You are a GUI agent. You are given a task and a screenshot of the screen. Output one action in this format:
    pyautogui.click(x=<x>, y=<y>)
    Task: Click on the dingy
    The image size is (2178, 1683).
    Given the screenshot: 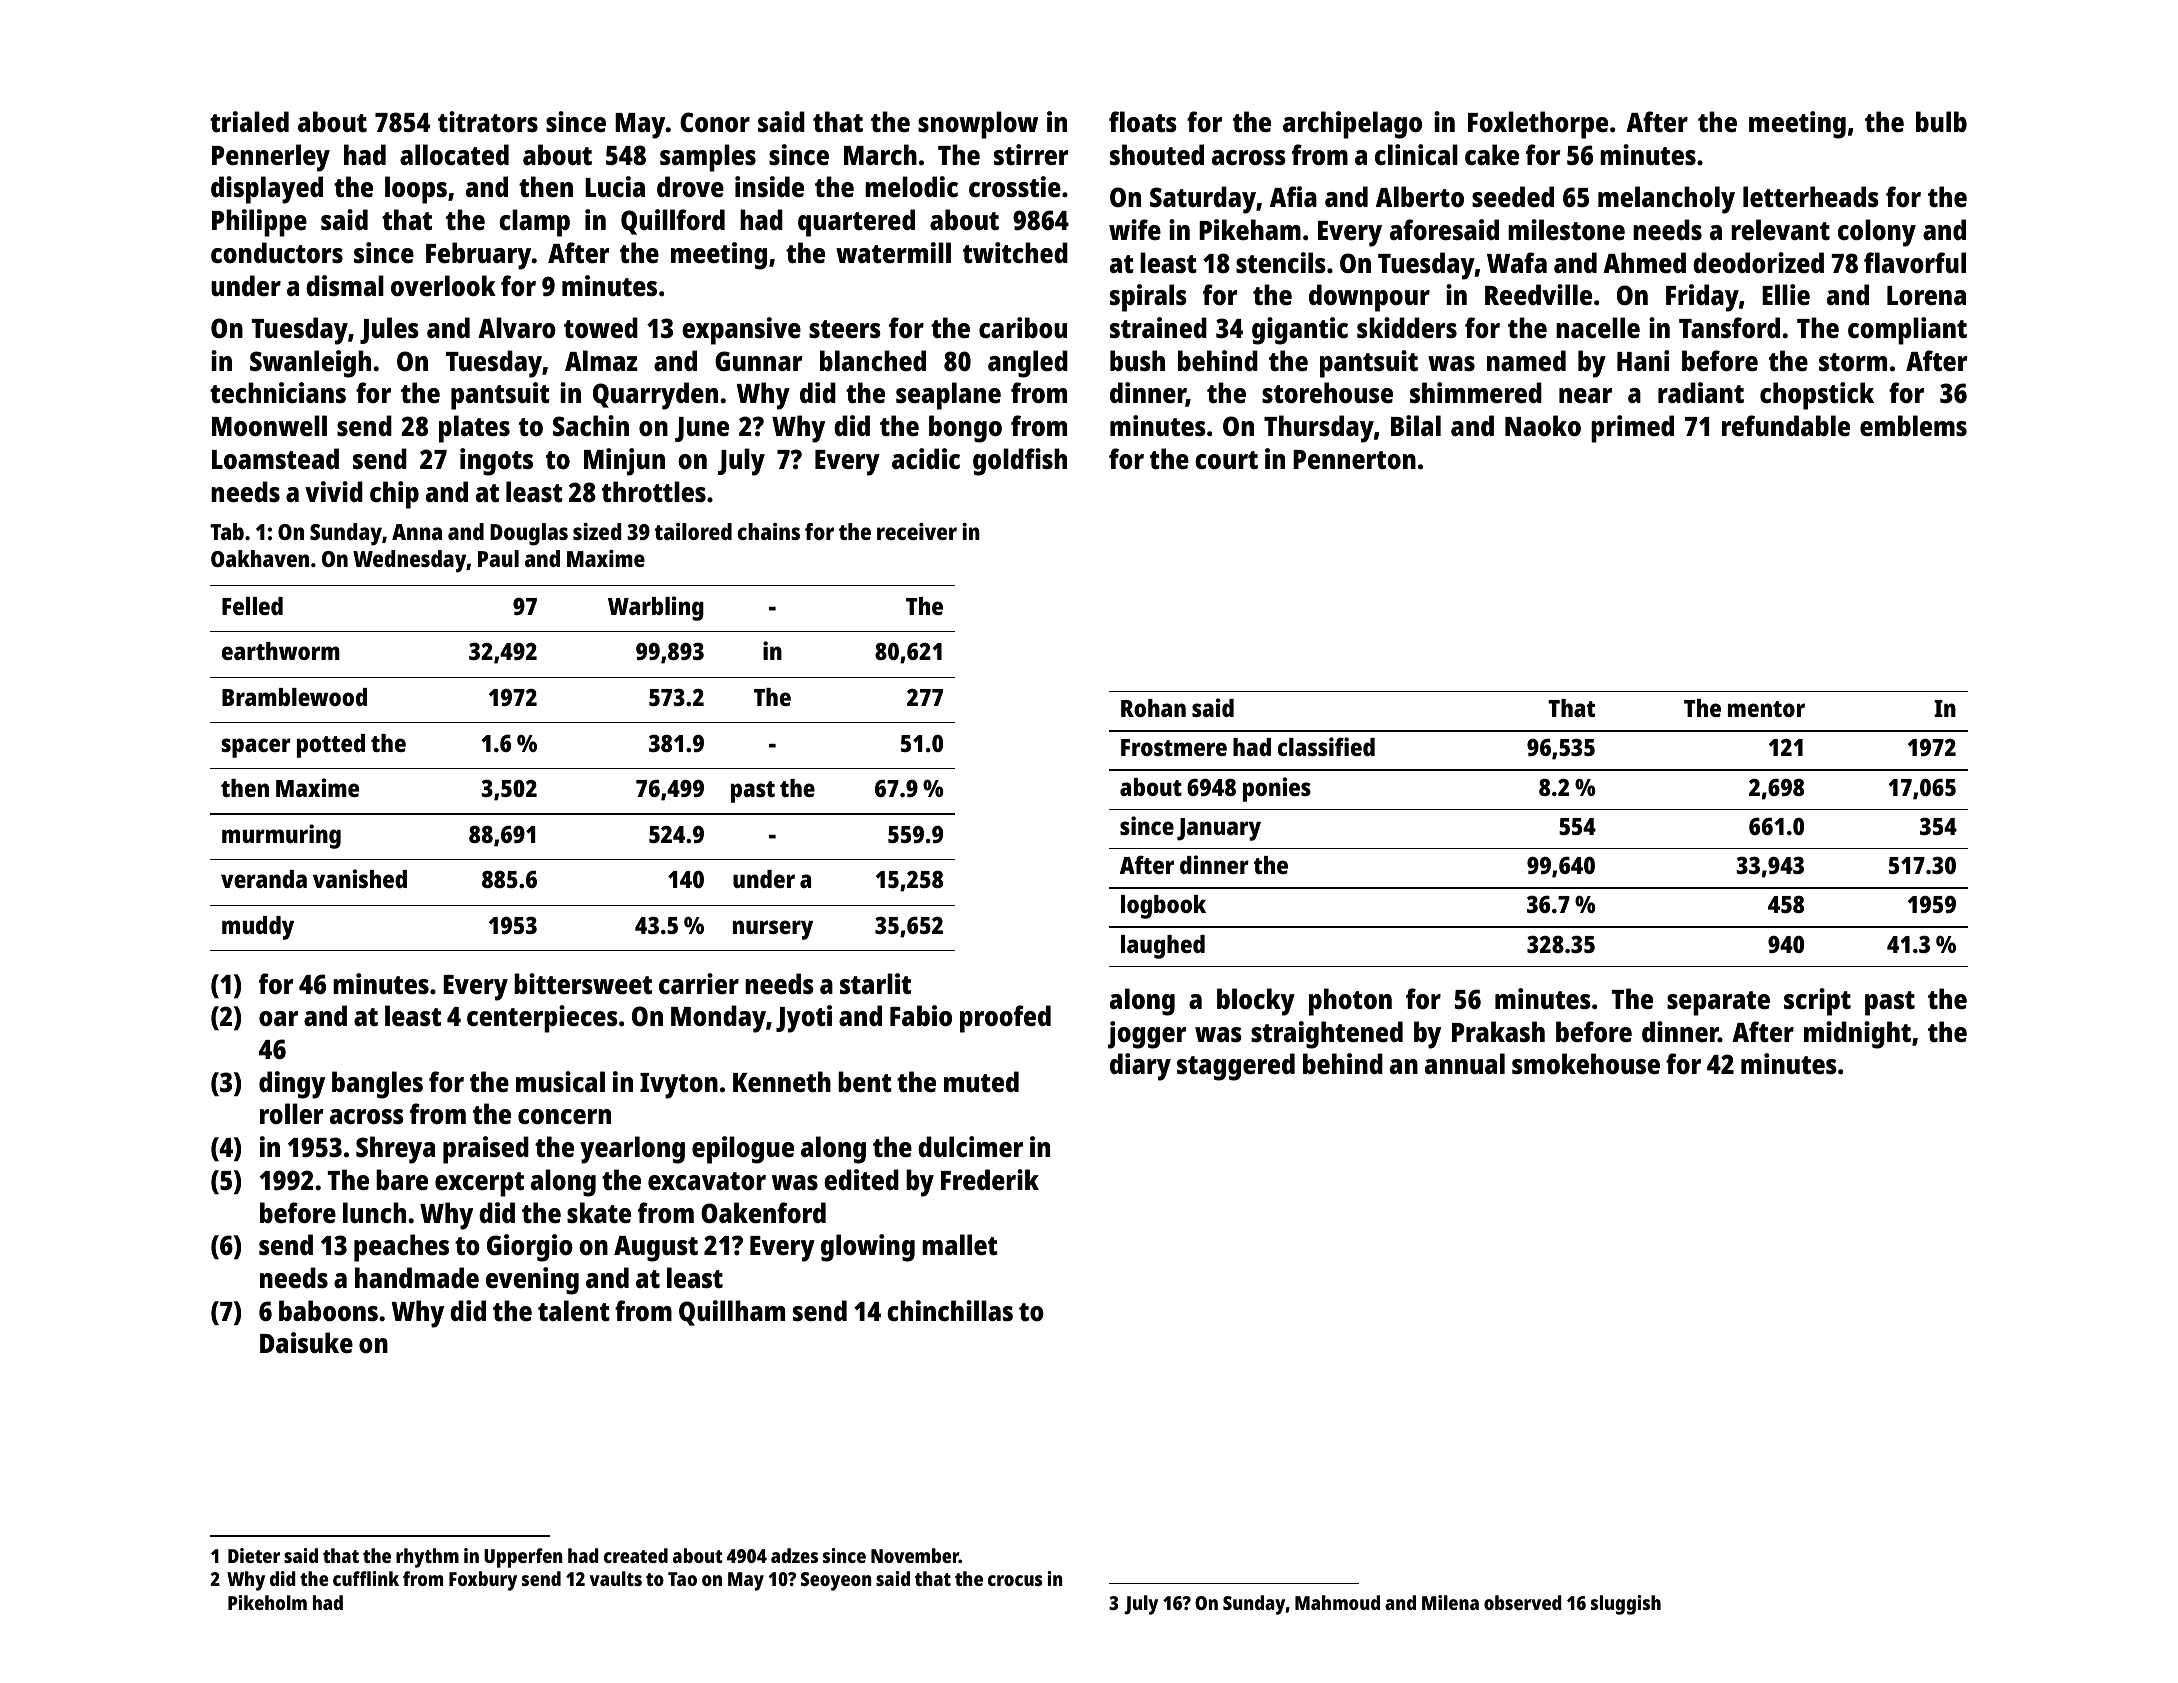 What is the action you would take?
    pyautogui.click(x=292, y=1085)
